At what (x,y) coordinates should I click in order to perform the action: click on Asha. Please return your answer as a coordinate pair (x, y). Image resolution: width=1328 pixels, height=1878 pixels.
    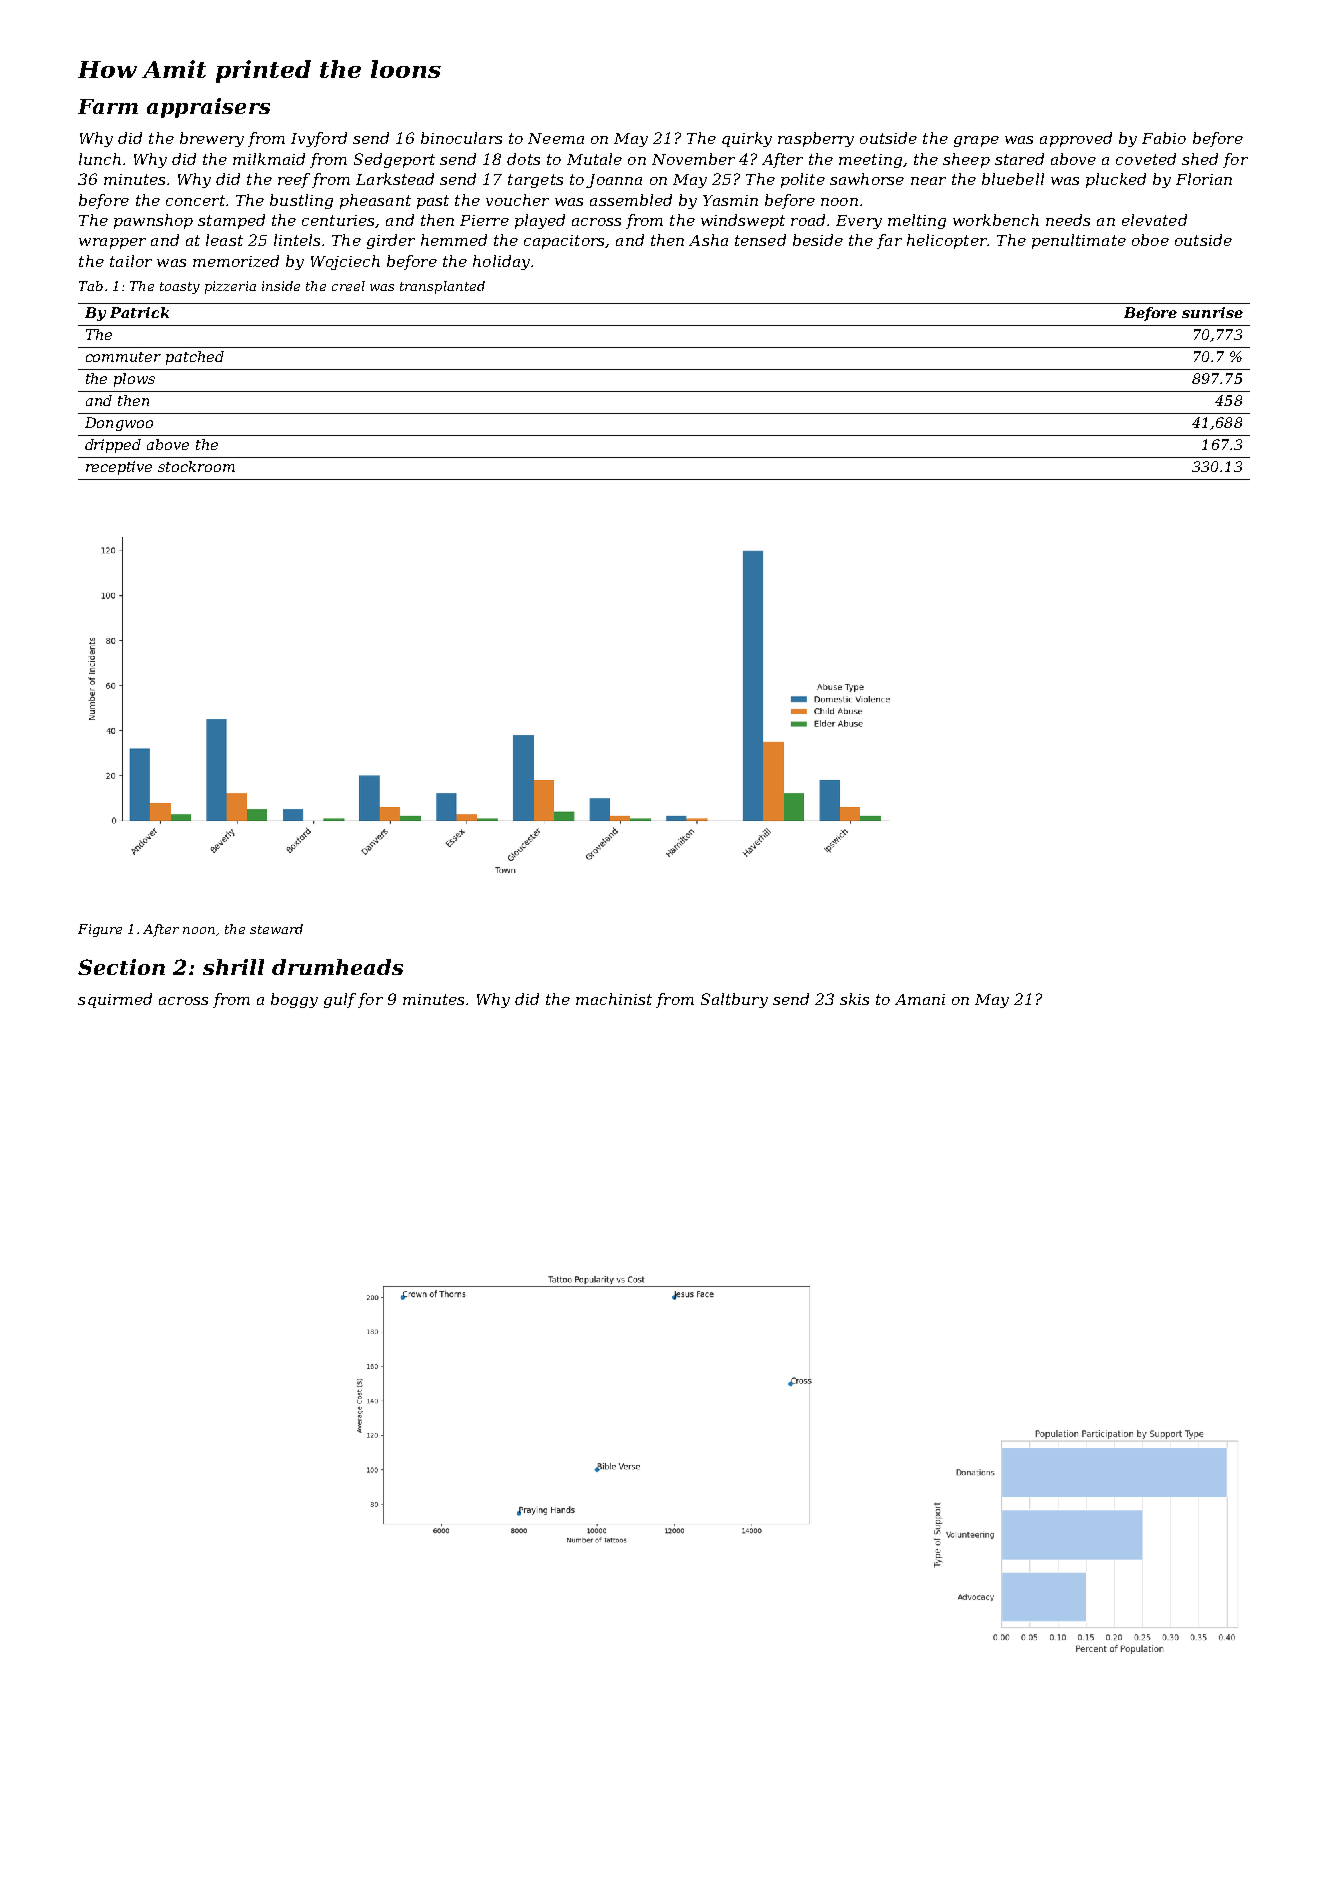
    Looking at the image, I should click on (708, 240).
